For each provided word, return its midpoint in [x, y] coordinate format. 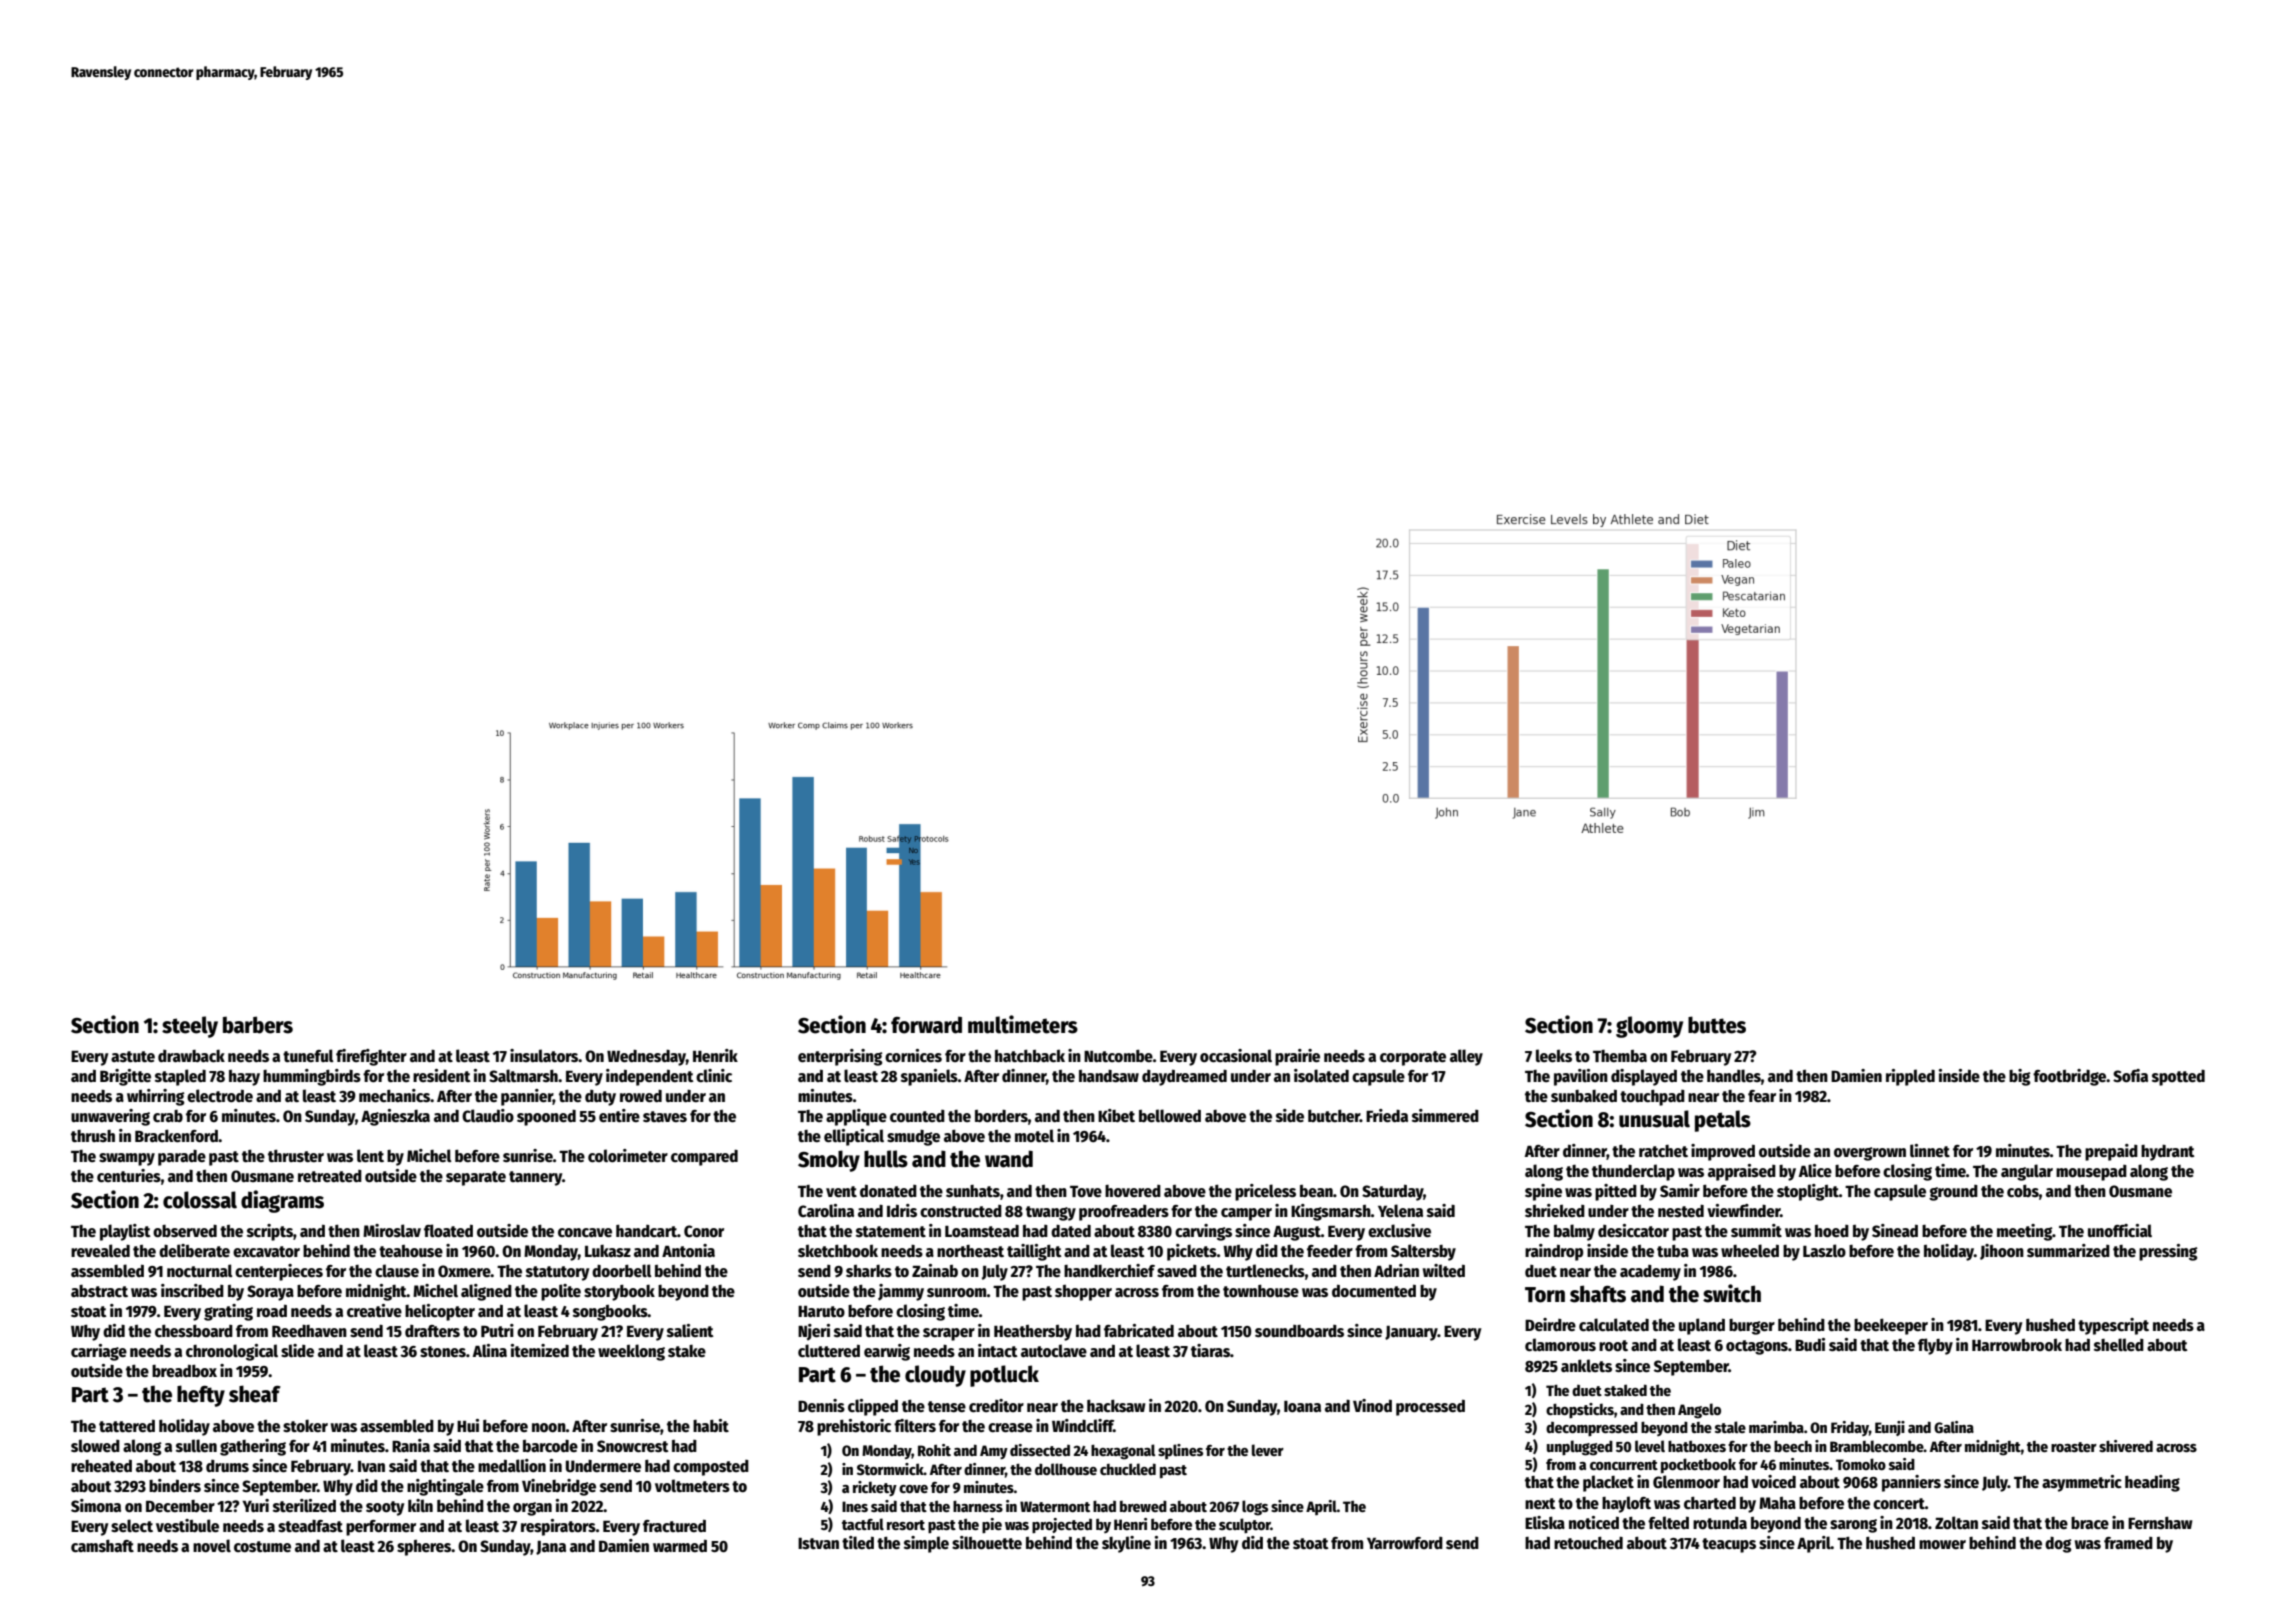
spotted [2178, 1078]
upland [1702, 1326]
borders [1001, 1116]
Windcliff [1083, 1425]
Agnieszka [395, 1117]
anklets [1586, 1365]
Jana [551, 1548]
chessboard [194, 1331]
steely [190, 1027]
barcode [550, 1446]
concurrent [1624, 1465]
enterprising [840, 1057]
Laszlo [1824, 1250]
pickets [1192, 1252]
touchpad [1652, 1098]
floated [448, 1230]
